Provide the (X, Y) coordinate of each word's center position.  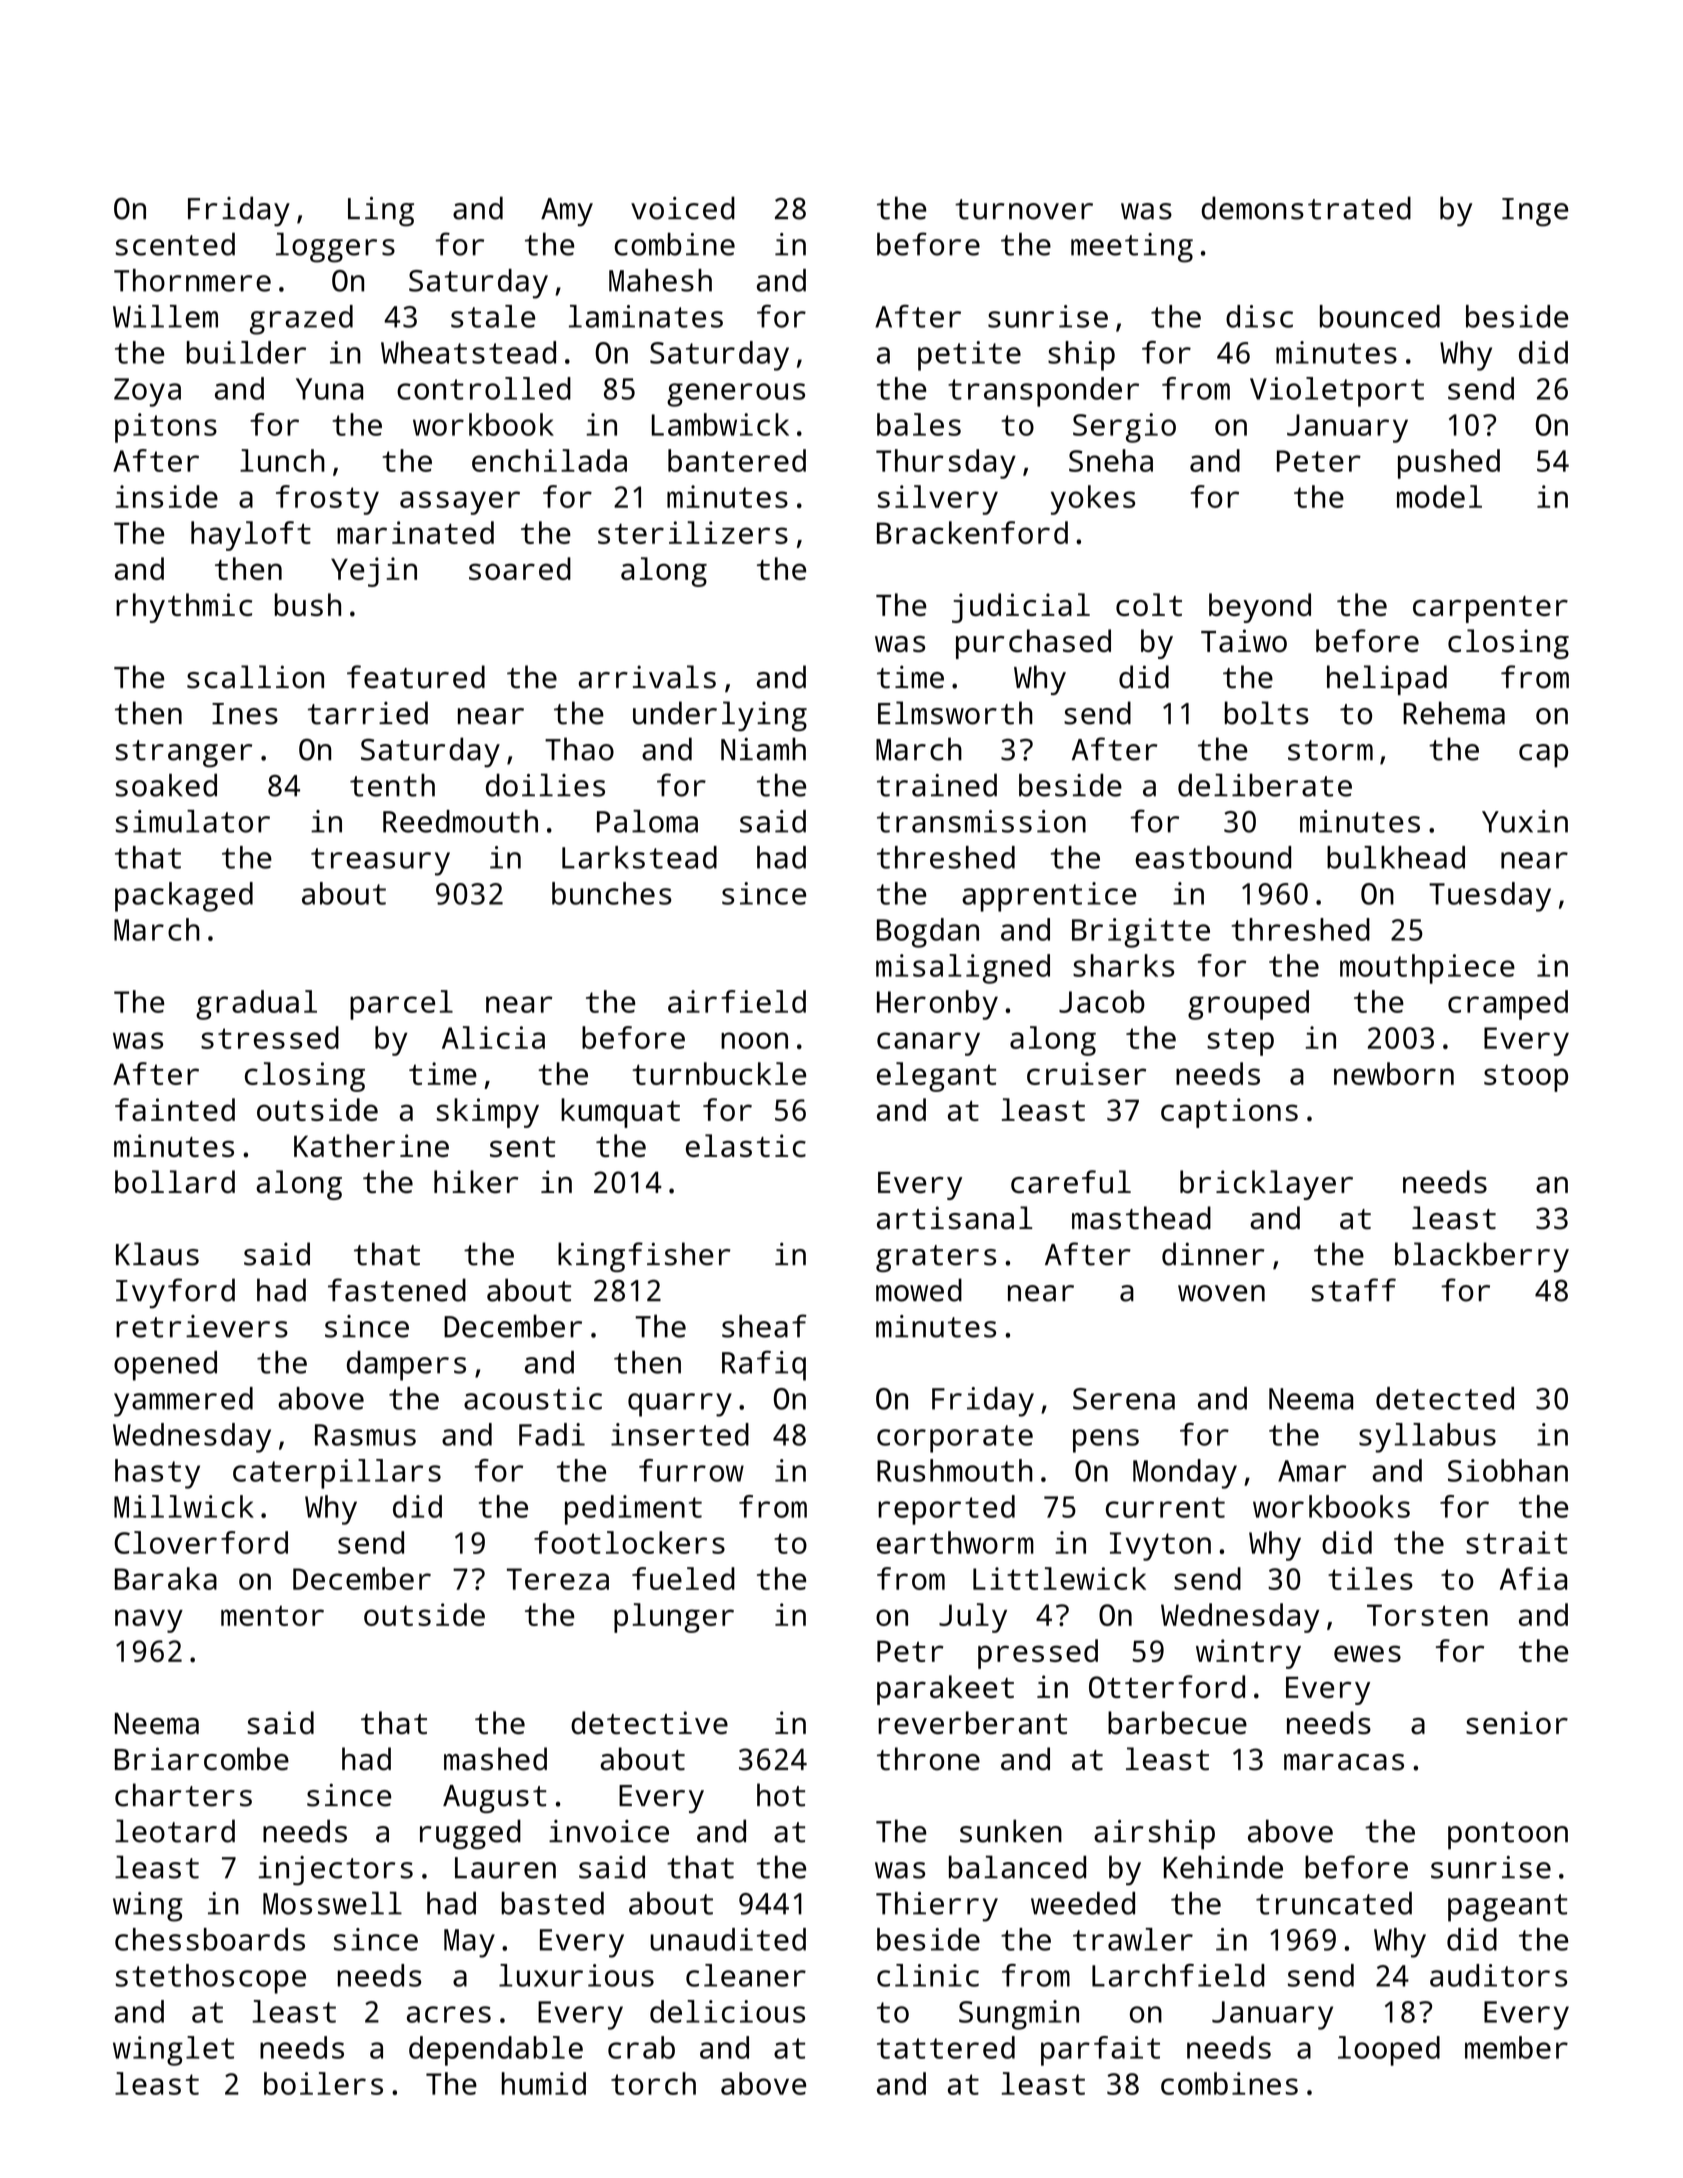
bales (919, 424)
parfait (1100, 2051)
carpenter (1490, 609)
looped (1389, 2051)
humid (544, 2083)
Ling (381, 212)
